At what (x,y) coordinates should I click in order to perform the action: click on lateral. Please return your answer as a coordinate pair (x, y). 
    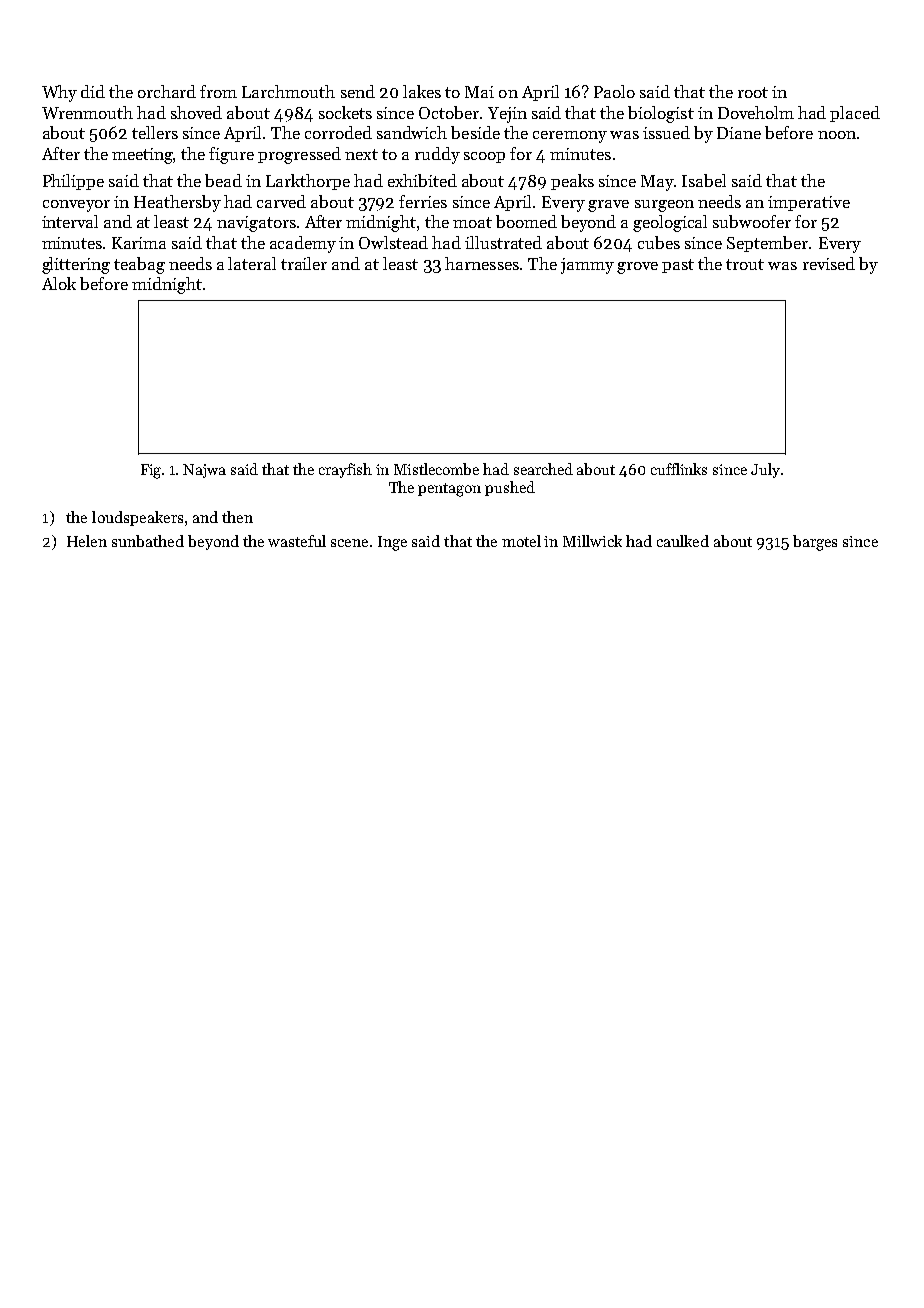
    Looking at the image, I should click on (252, 263).
